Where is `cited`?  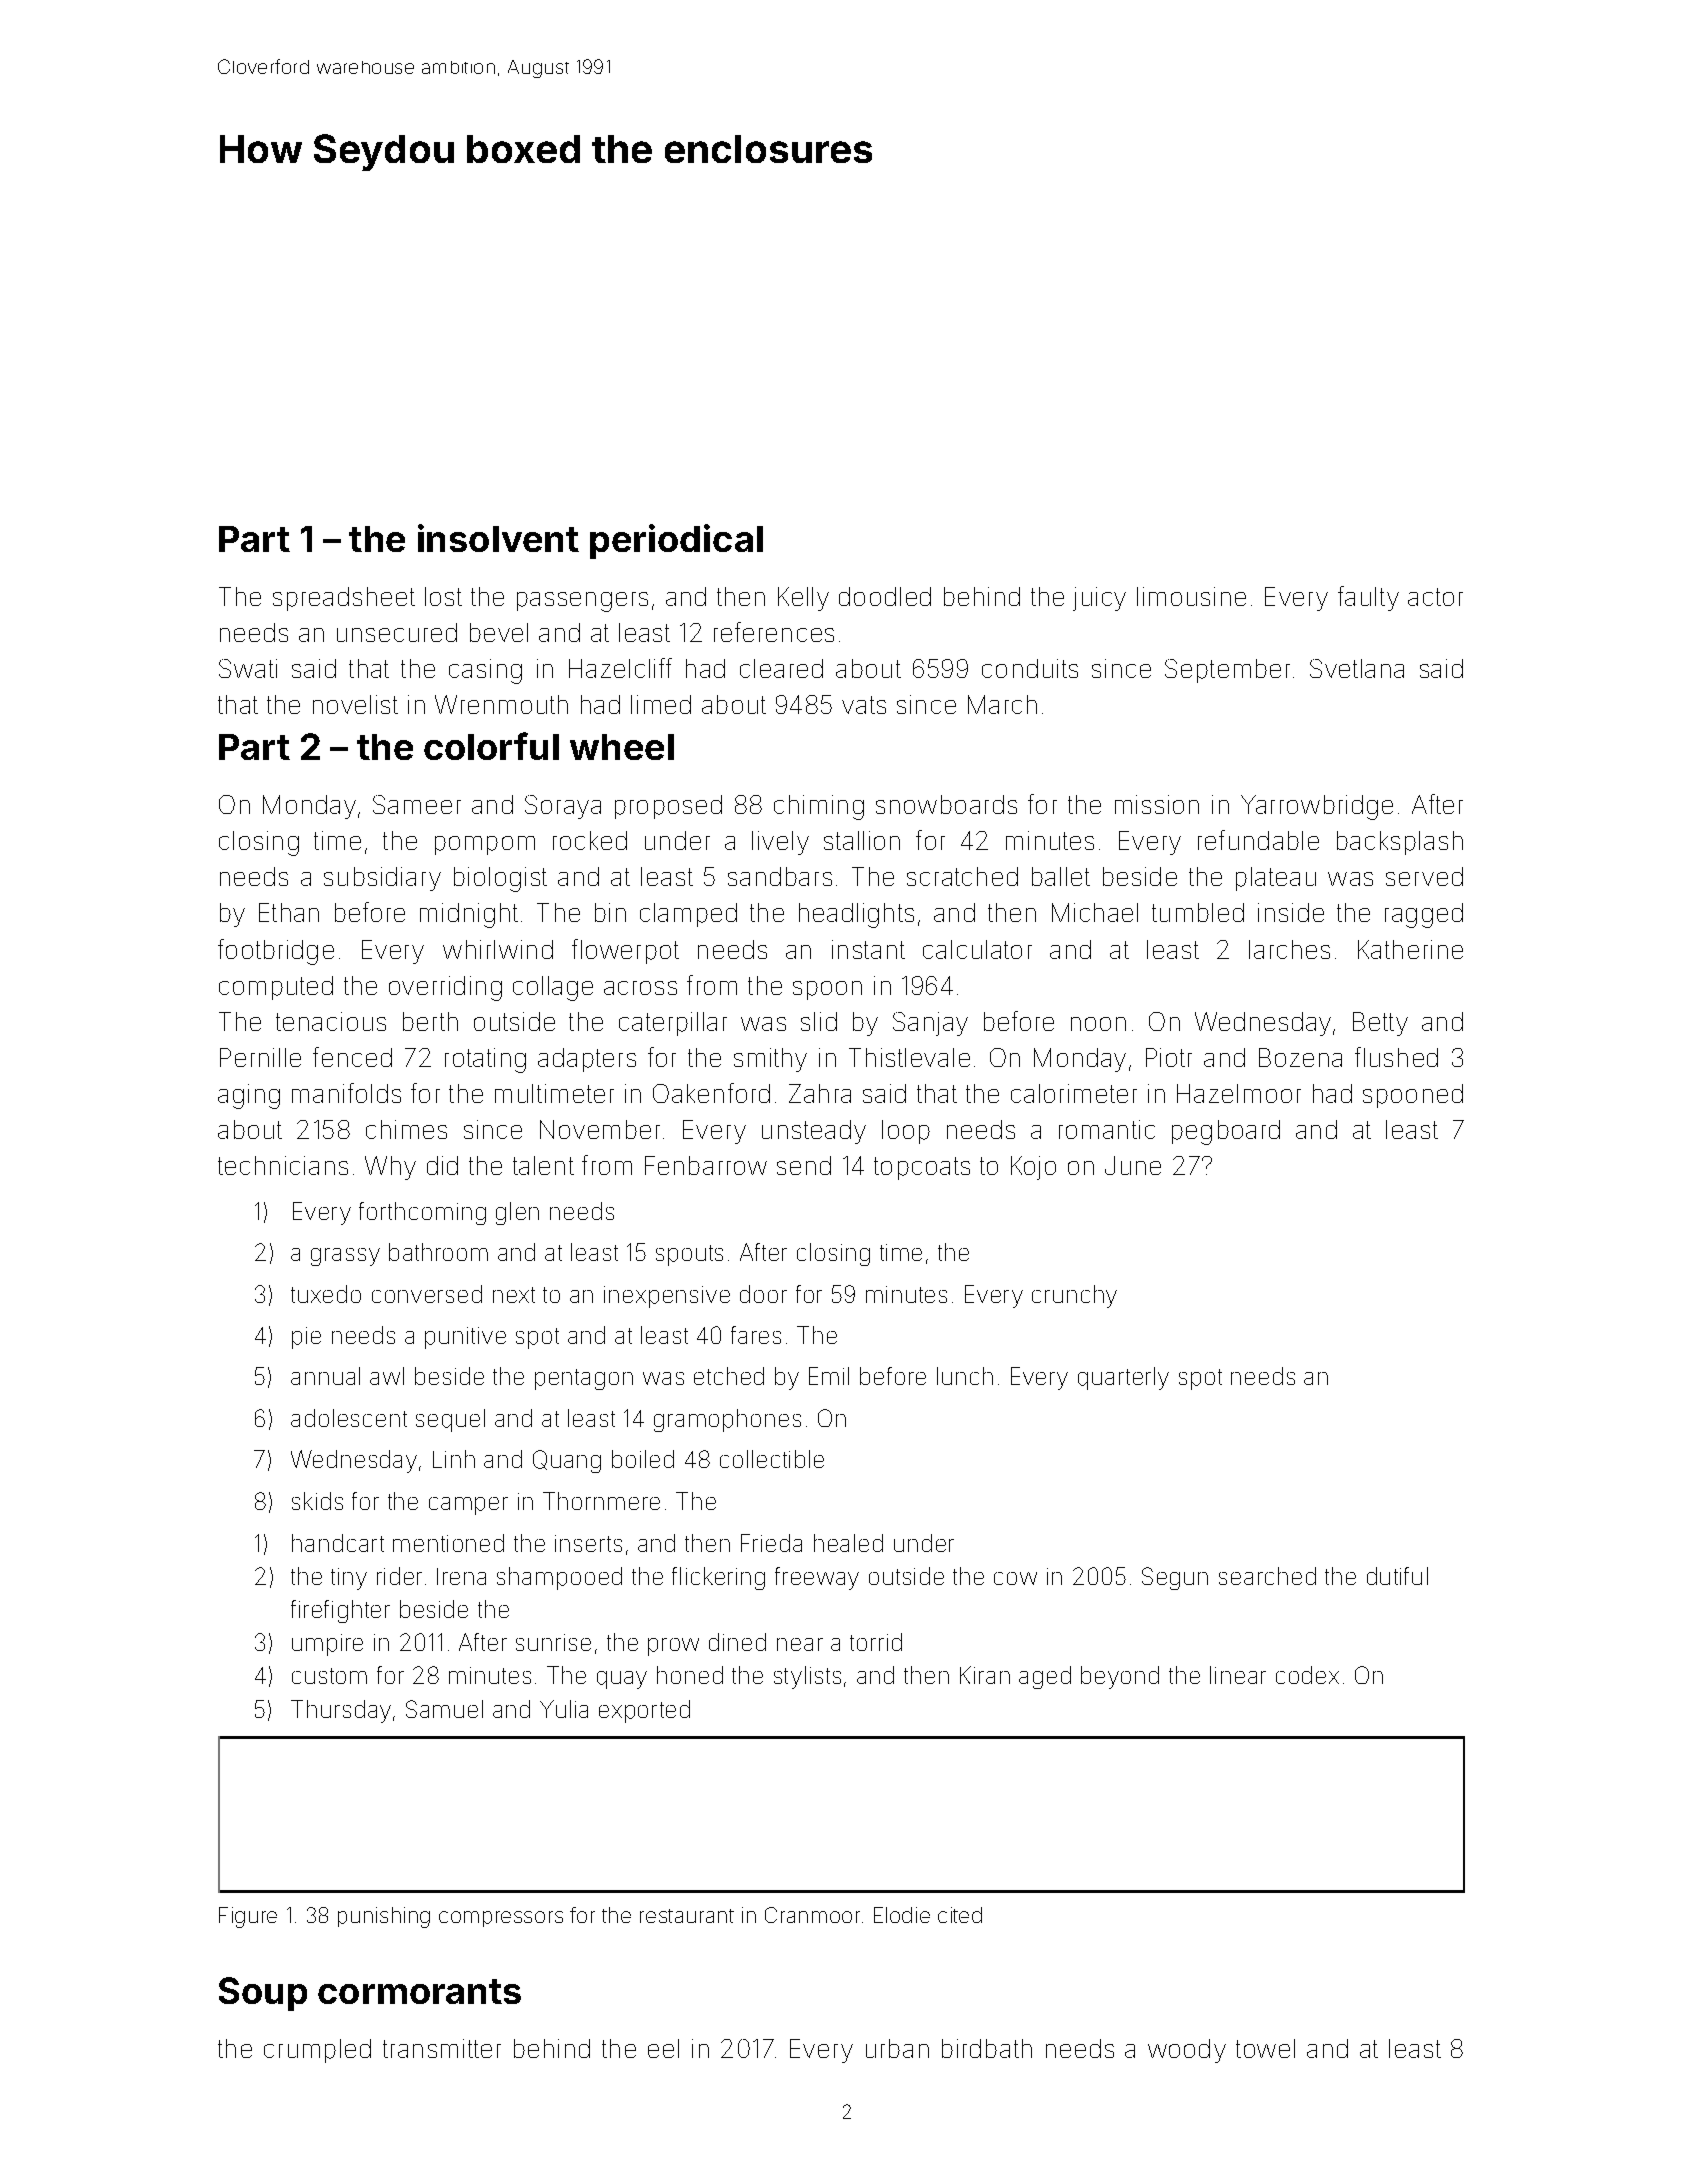
cited is located at coordinates (960, 1915).
